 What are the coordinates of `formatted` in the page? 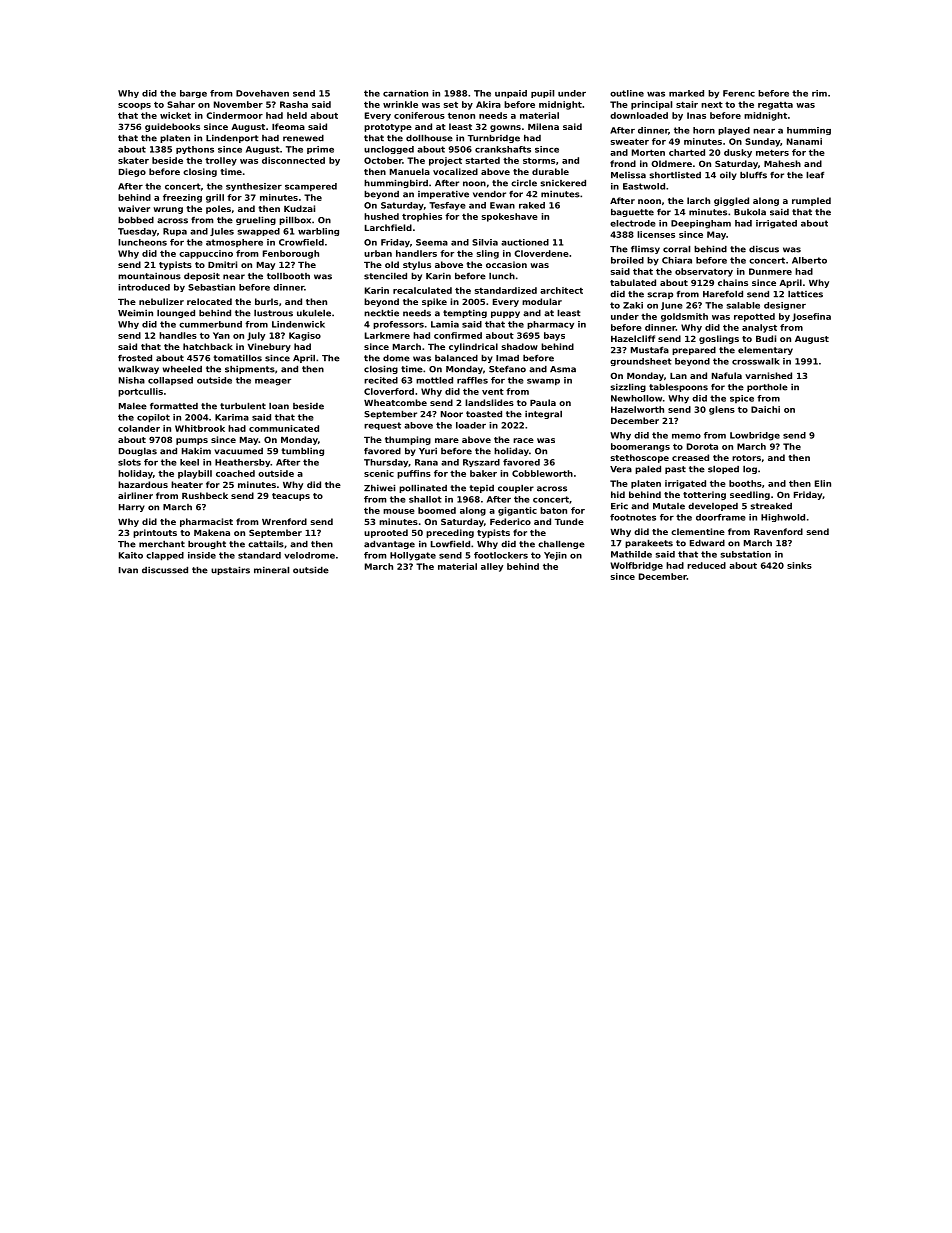 It's located at (174, 406).
